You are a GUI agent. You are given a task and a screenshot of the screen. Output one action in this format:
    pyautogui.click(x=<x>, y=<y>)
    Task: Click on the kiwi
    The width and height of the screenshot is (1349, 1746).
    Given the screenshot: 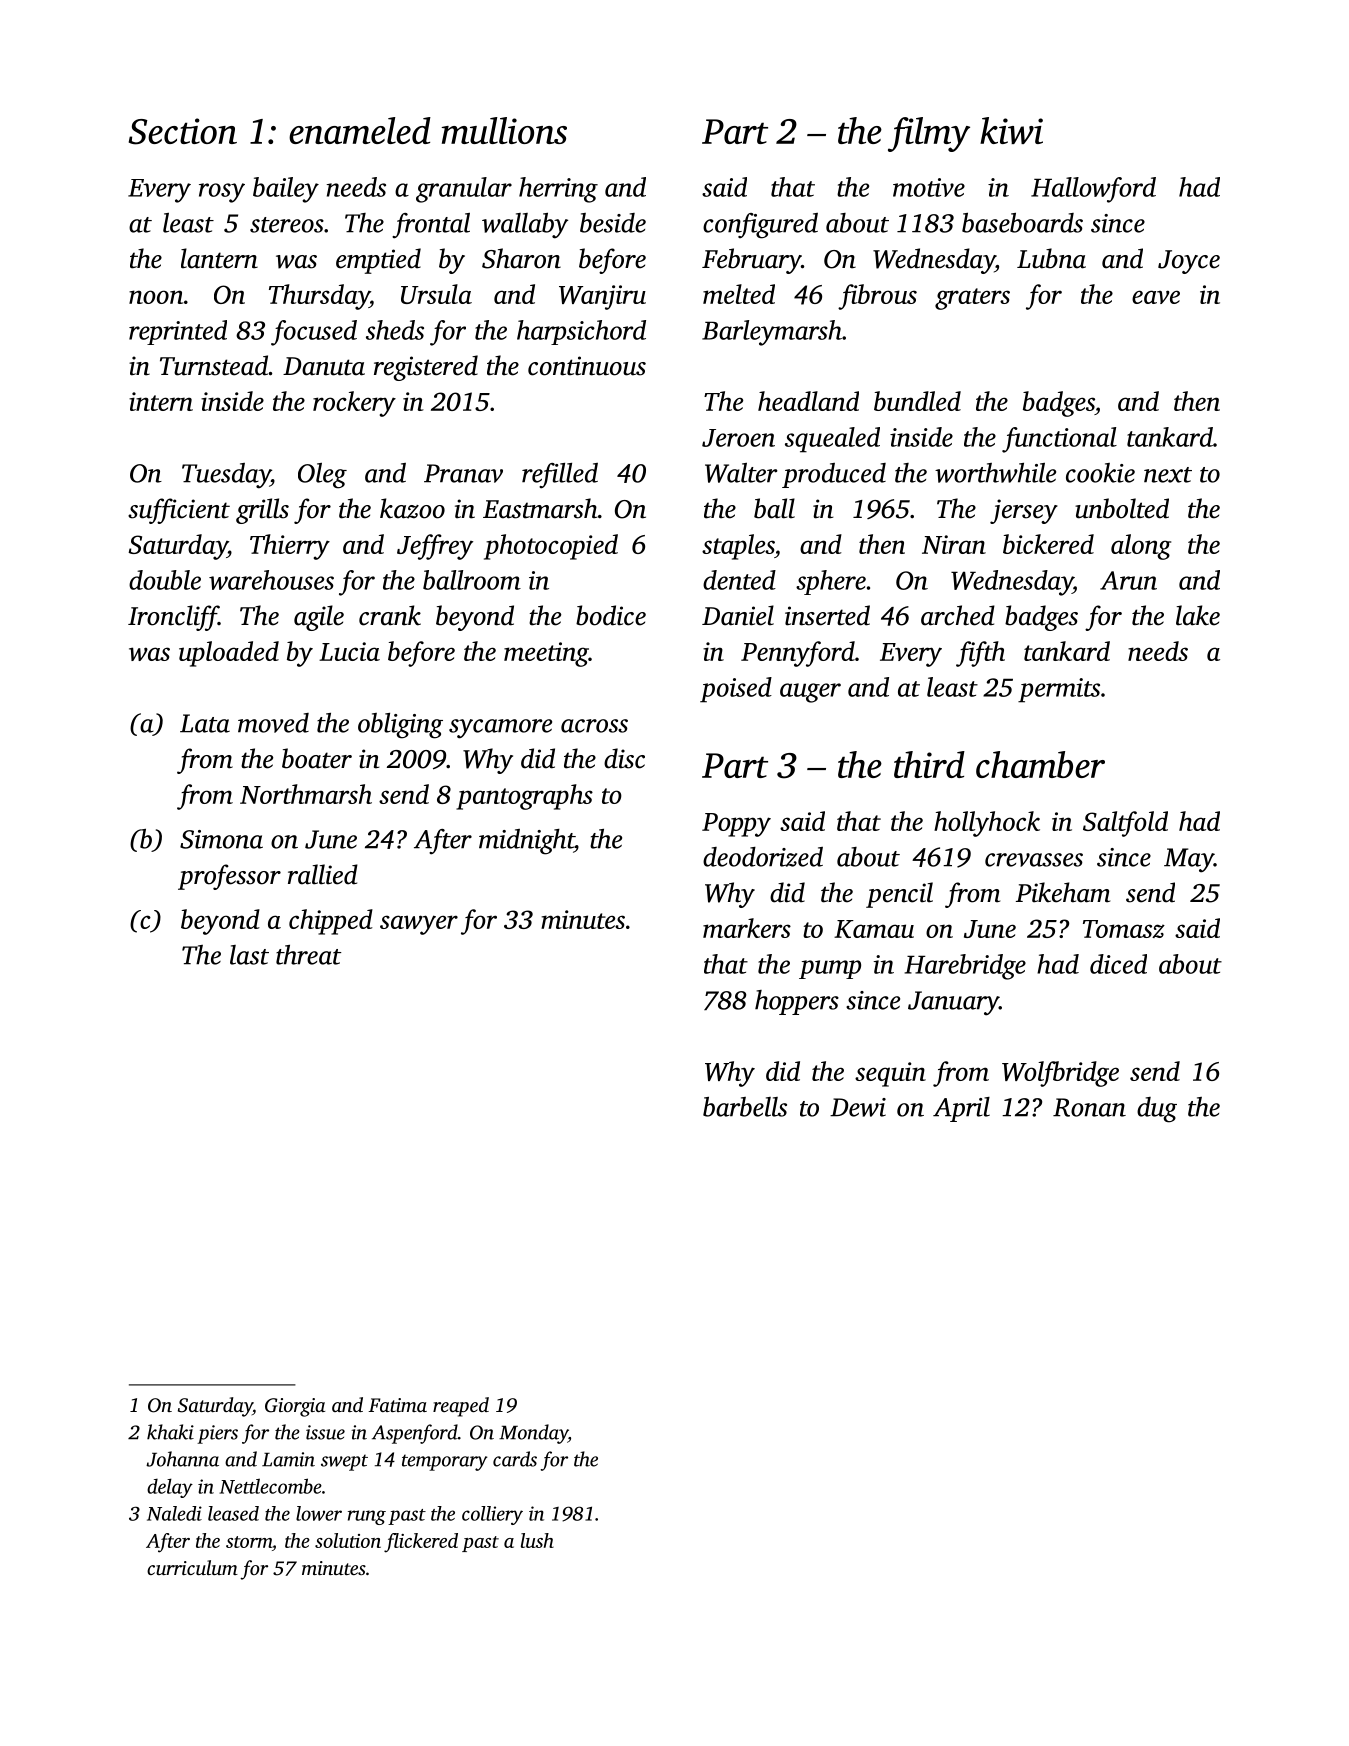 What is the action you would take?
    pyautogui.click(x=1011, y=130)
